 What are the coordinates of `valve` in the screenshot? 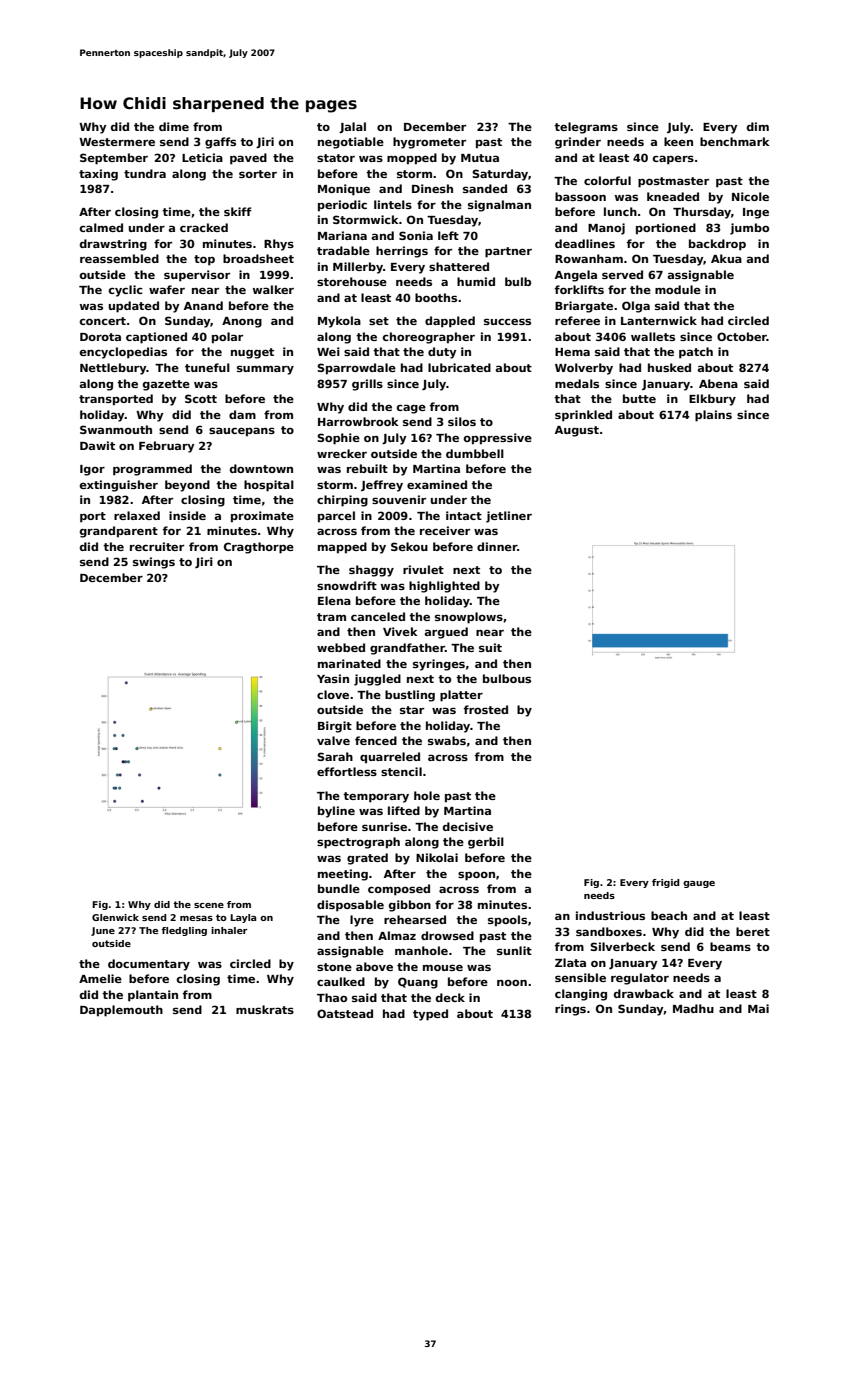 It's located at (333, 740).
